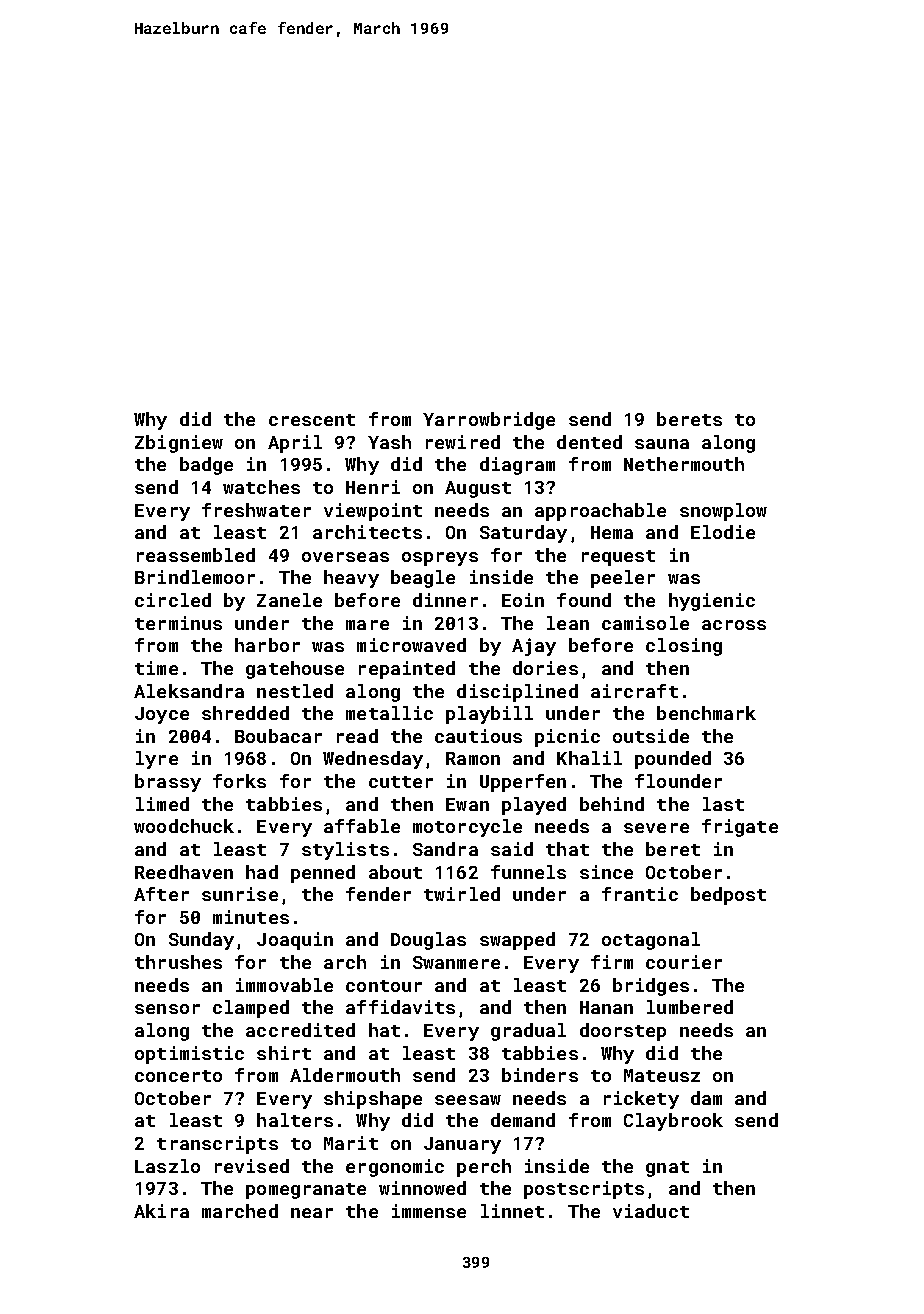 Image resolution: width=924 pixels, height=1314 pixels. Describe the element at coordinates (161, 894) in the screenshot. I see `After` at that location.
